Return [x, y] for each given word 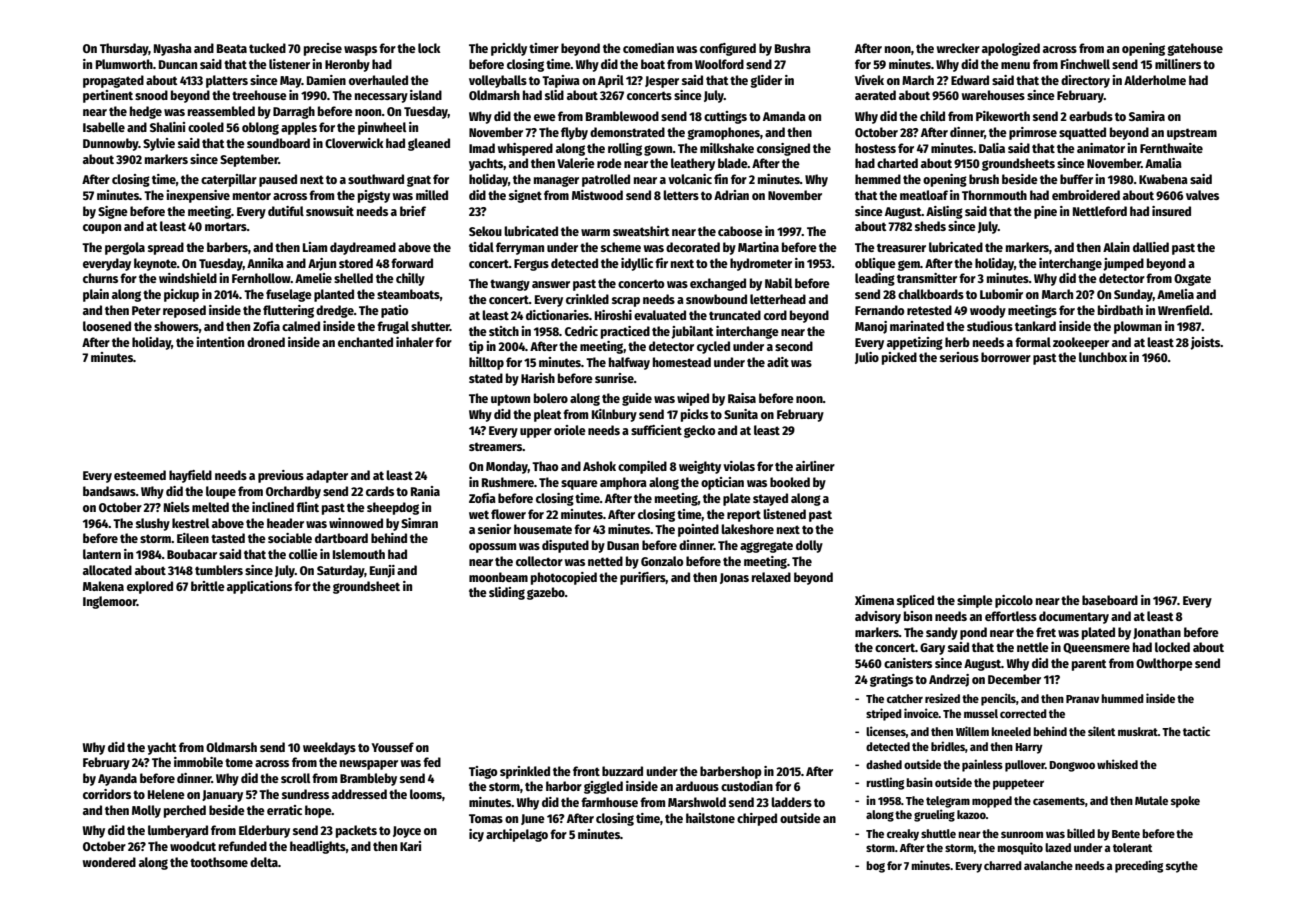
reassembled [221, 111]
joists [1205, 343]
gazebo [546, 593]
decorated [693, 247]
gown [658, 150]
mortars [226, 226]
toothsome [219, 862]
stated [486, 378]
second [794, 346]
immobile [198, 762]
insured [1171, 211]
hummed [1122, 698]
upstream [1192, 134]
